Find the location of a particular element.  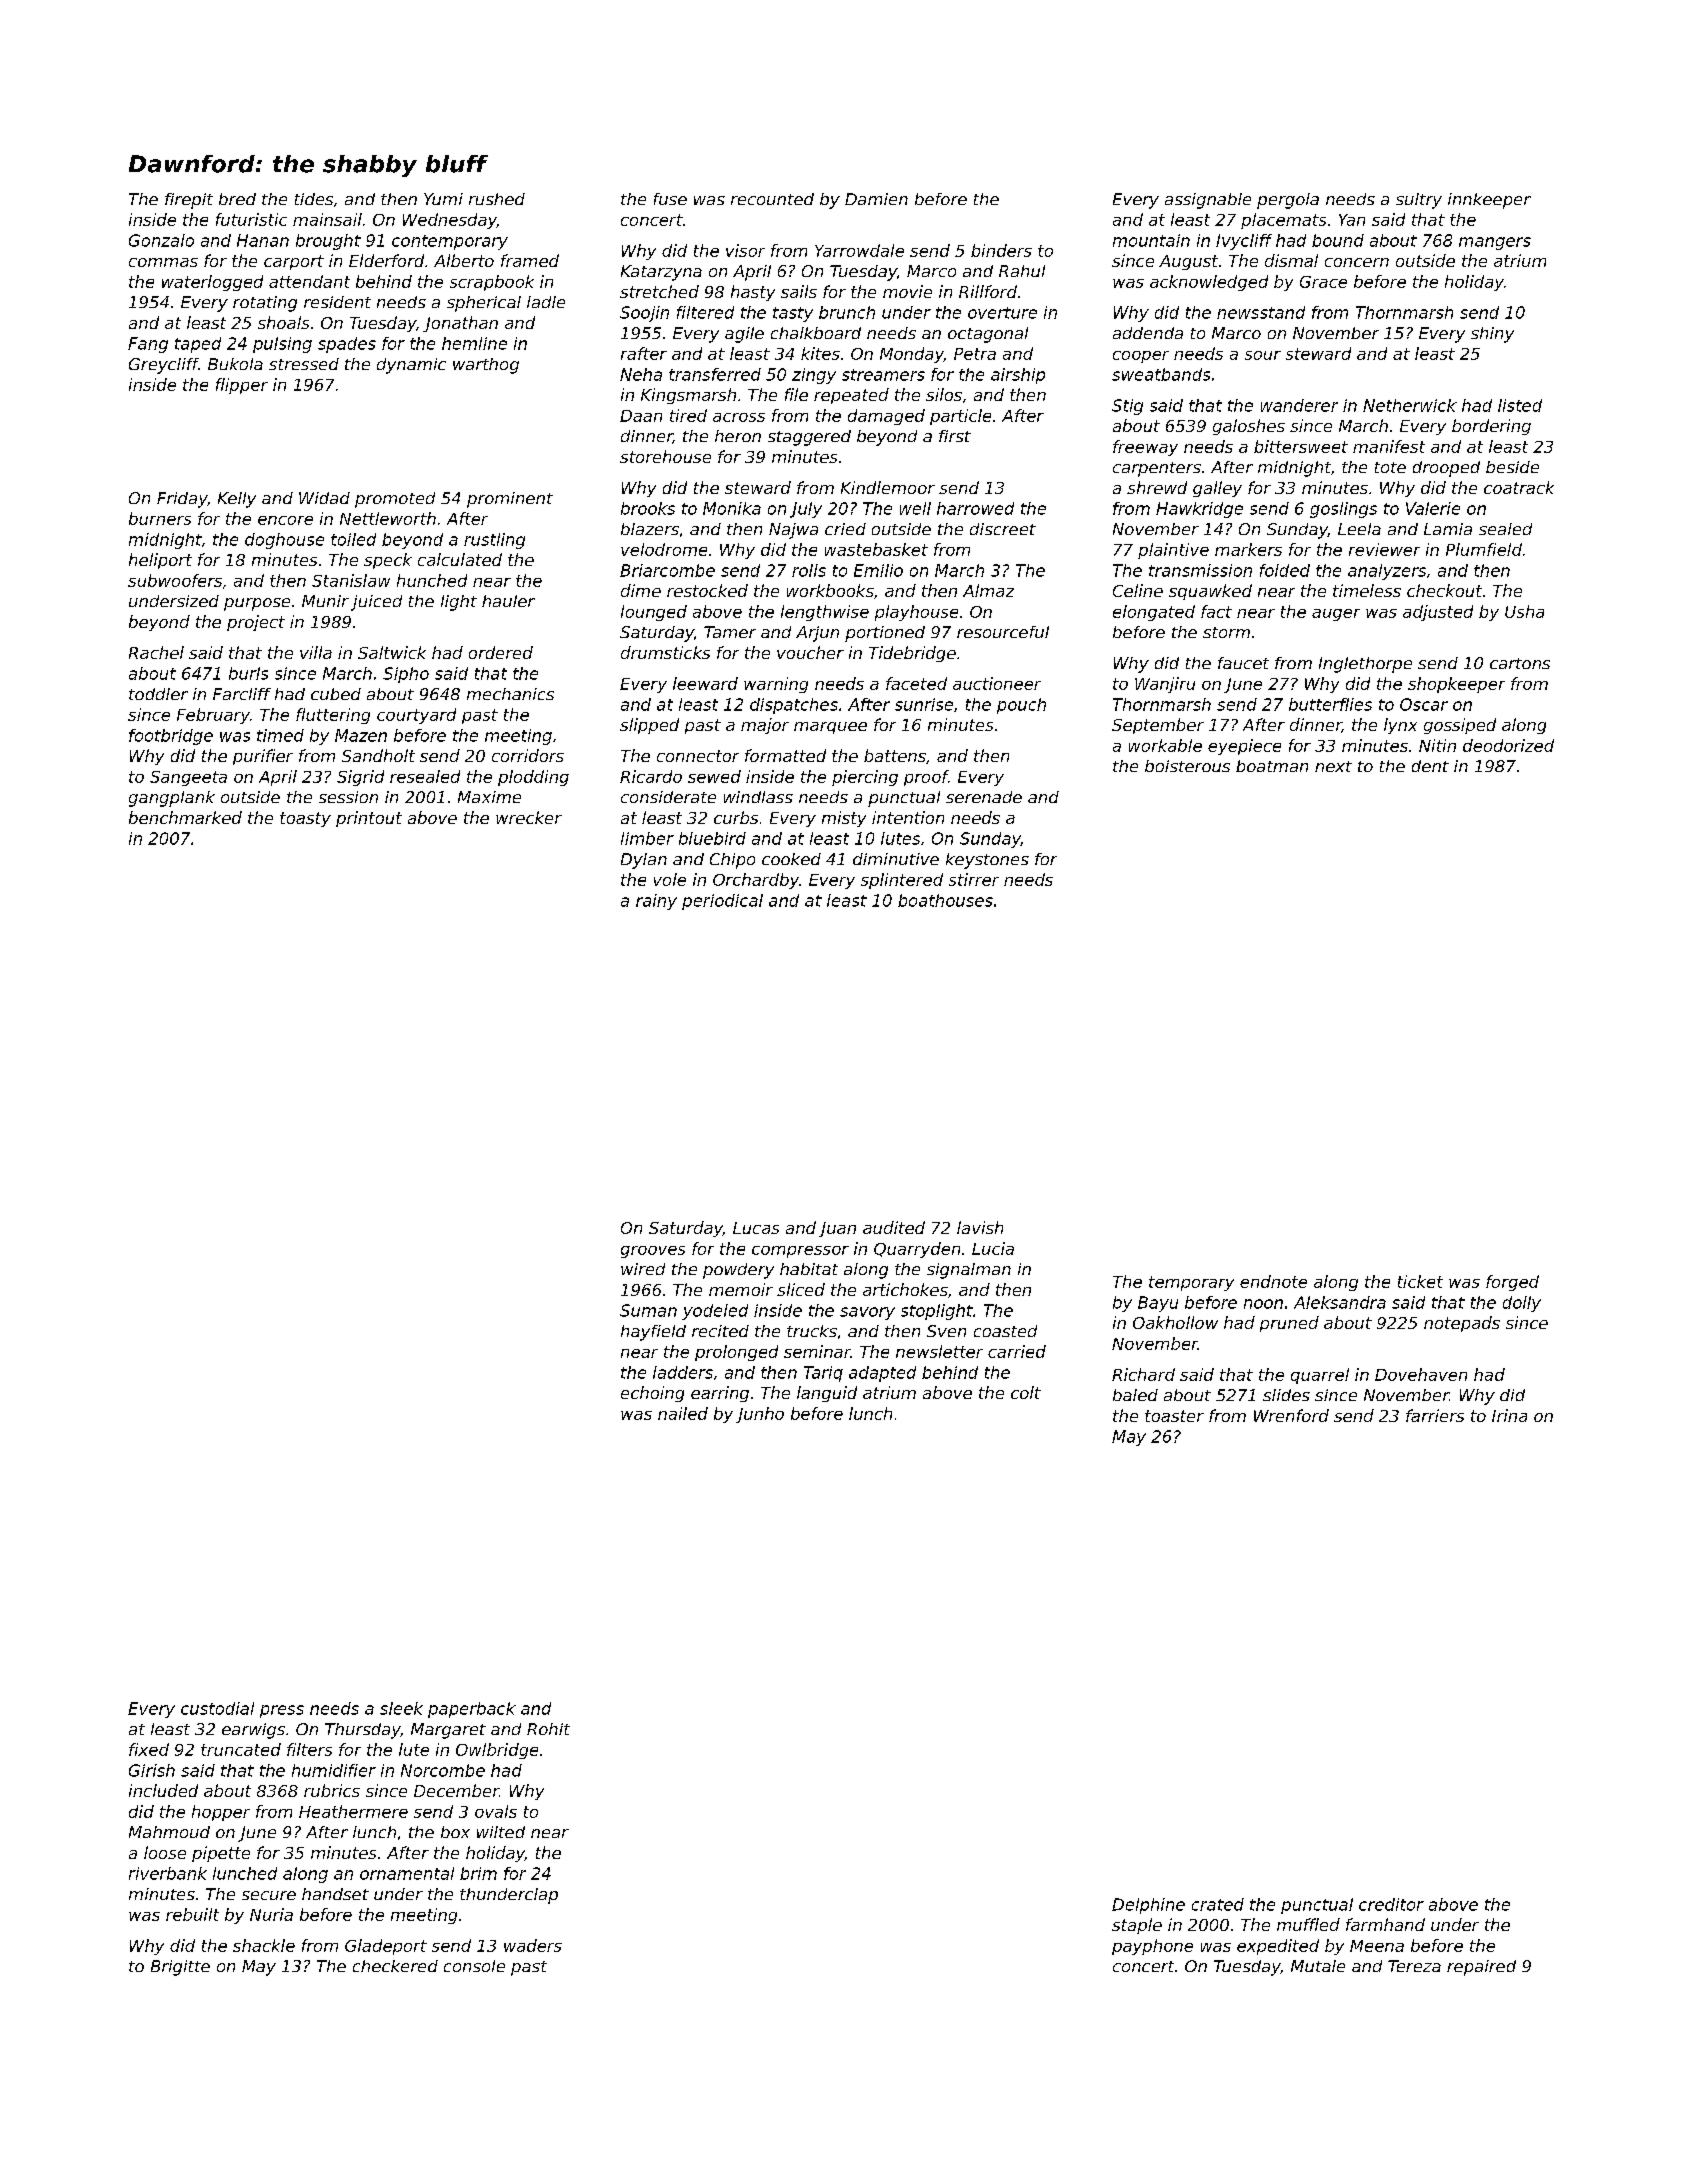

innkeeper is located at coordinates (1489, 201).
